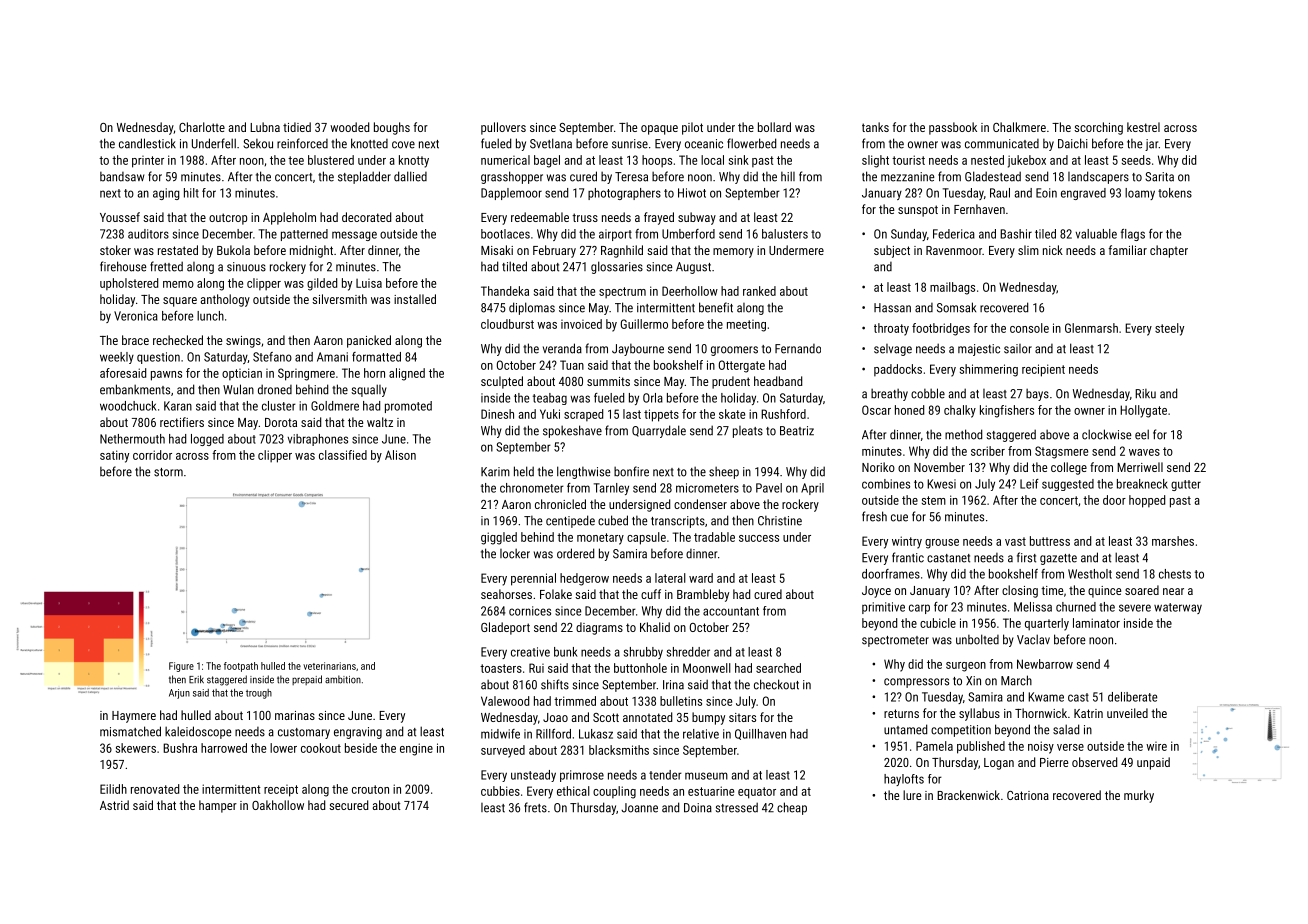 Image resolution: width=1308 pixels, height=924 pixels. Describe the element at coordinates (909, 410) in the page. I see `honed` at that location.
